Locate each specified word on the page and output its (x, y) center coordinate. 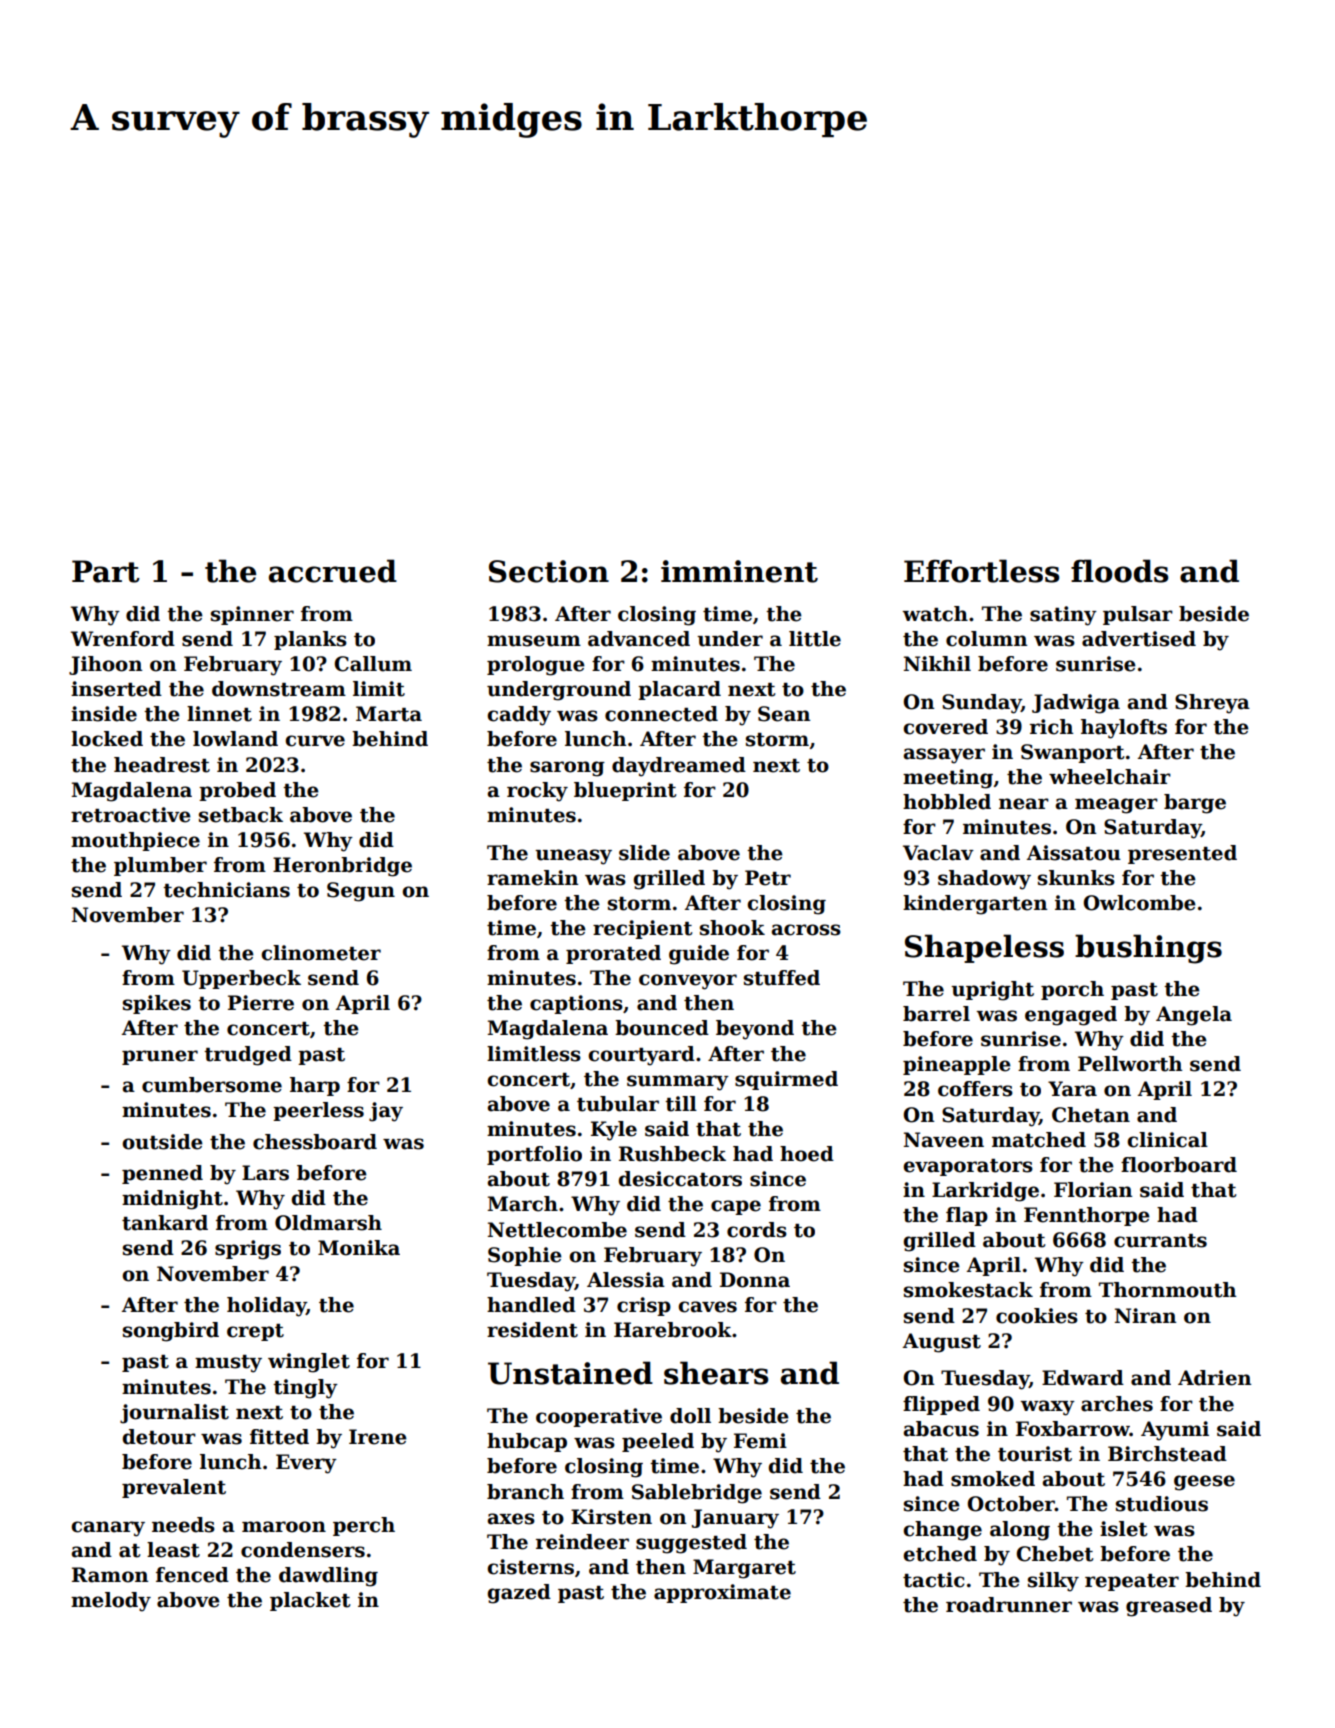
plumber (160, 866)
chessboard (315, 1142)
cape (736, 1207)
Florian (1093, 1190)
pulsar (1138, 615)
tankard (165, 1223)
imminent (739, 571)
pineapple (957, 1065)
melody (111, 1602)
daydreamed (679, 767)
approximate (722, 1593)
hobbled (947, 802)
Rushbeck (672, 1154)
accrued (333, 571)
